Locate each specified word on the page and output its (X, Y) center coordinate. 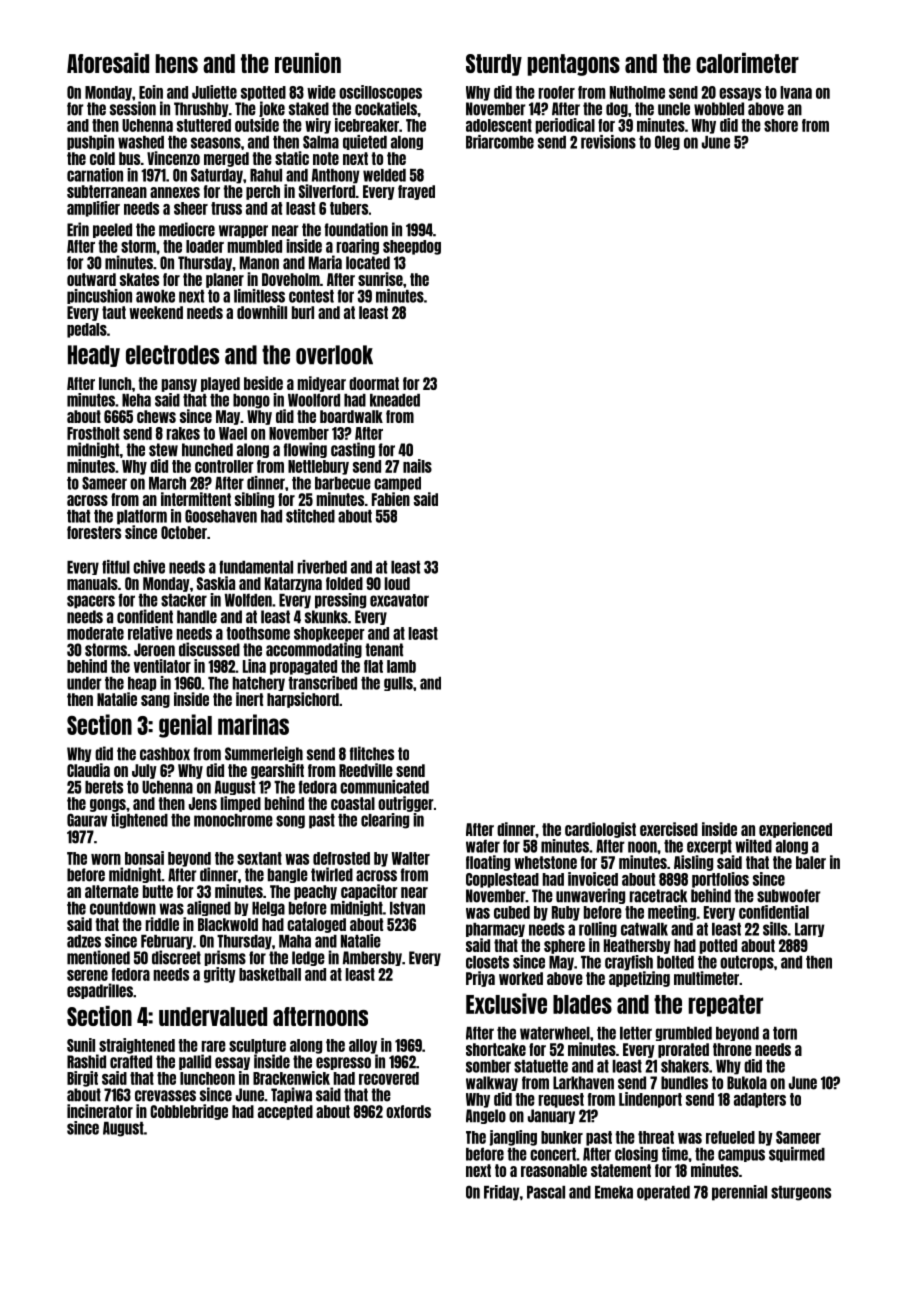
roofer (557, 92)
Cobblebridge (189, 1112)
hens (177, 63)
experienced (795, 830)
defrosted (341, 858)
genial (185, 726)
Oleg (667, 142)
